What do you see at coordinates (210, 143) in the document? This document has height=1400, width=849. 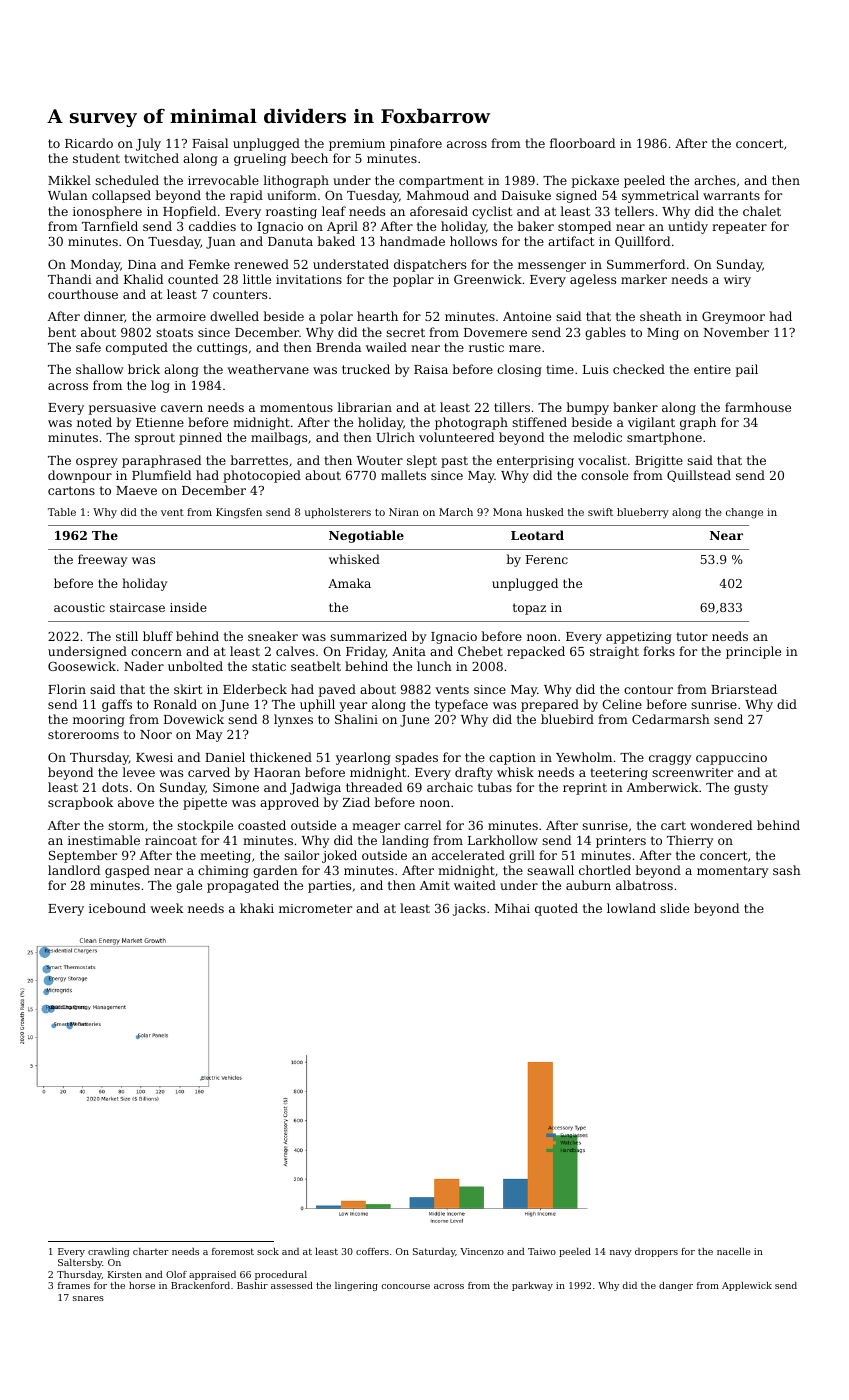 I see `Faisal` at bounding box center [210, 143].
